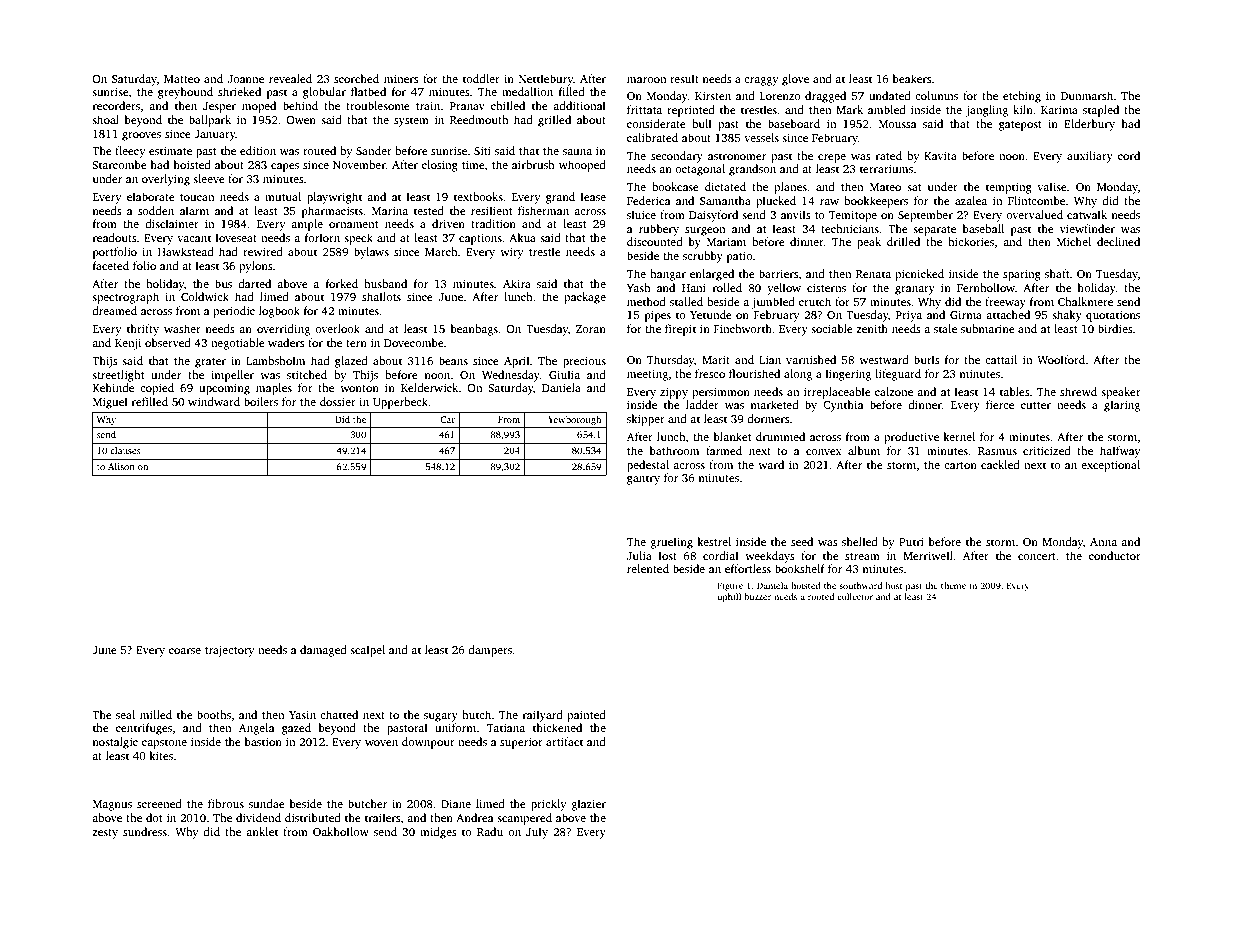  What do you see at coordinates (338, 401) in the page?
I see `dossier` at bounding box center [338, 401].
